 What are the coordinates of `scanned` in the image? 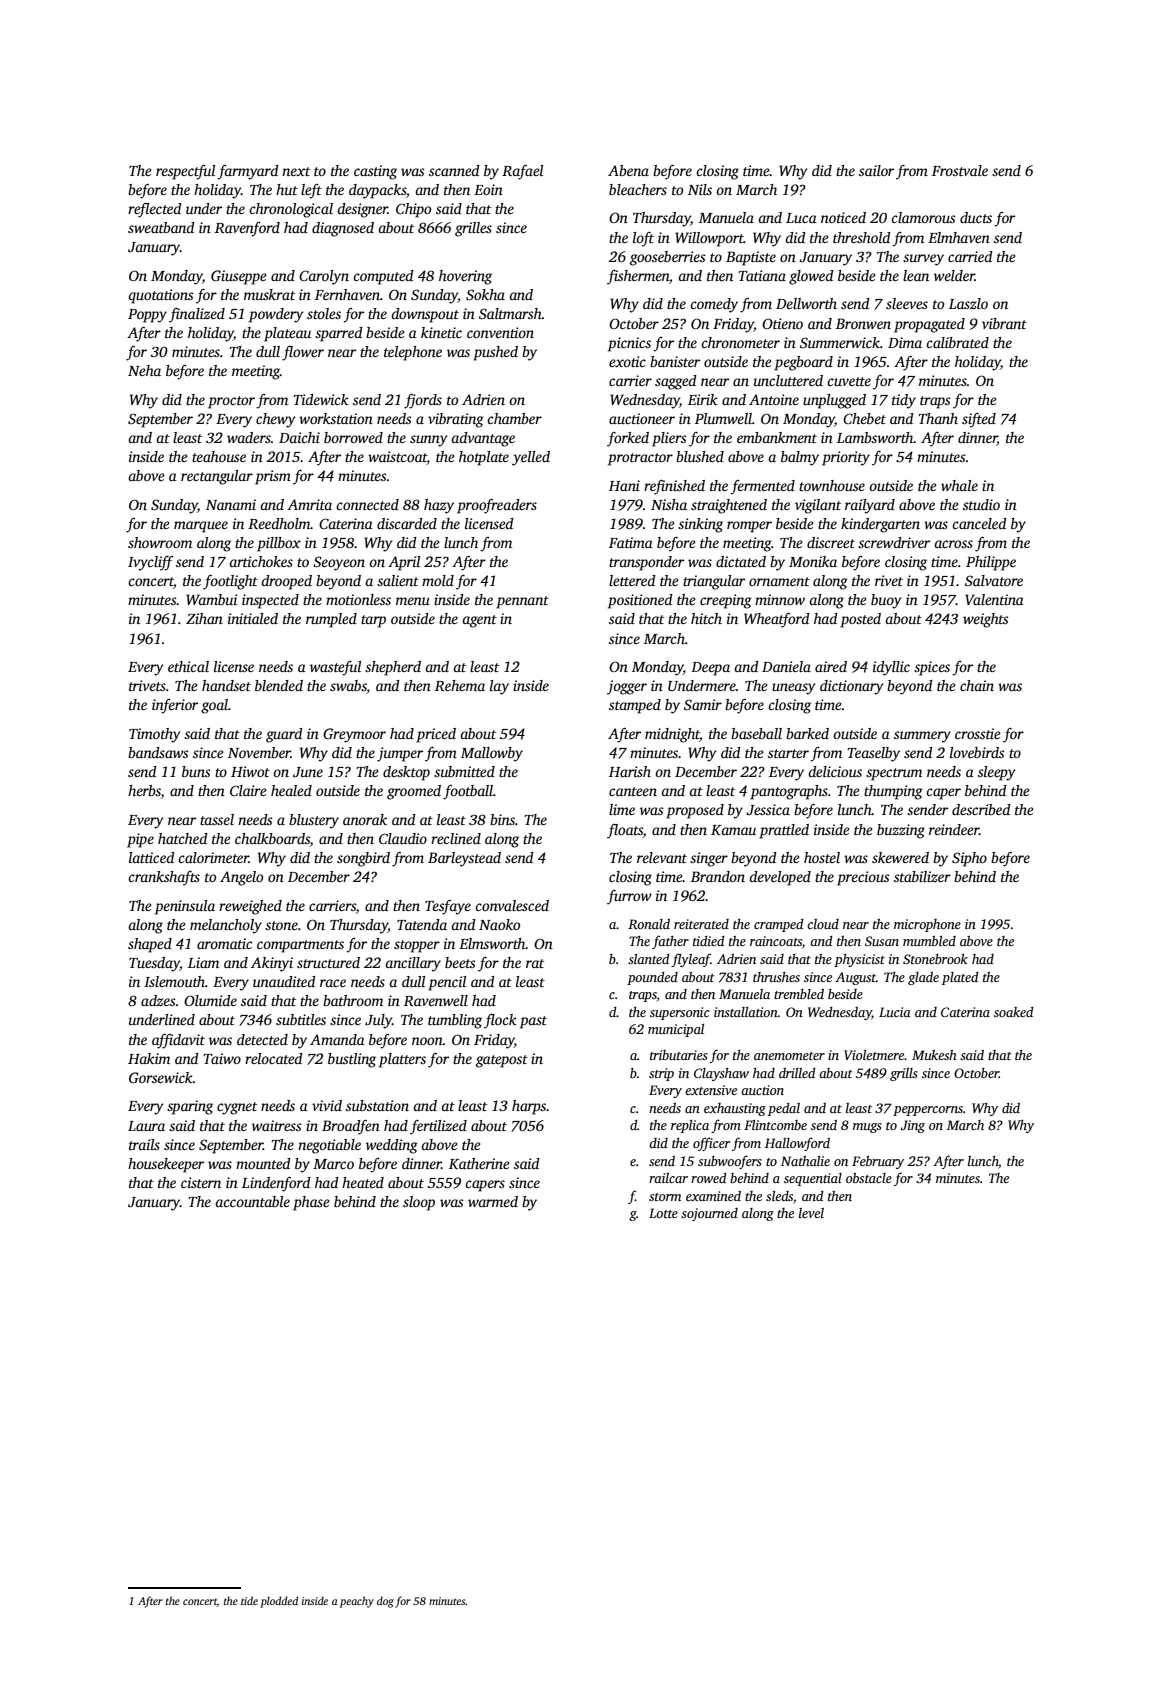 It's located at (454, 170).
